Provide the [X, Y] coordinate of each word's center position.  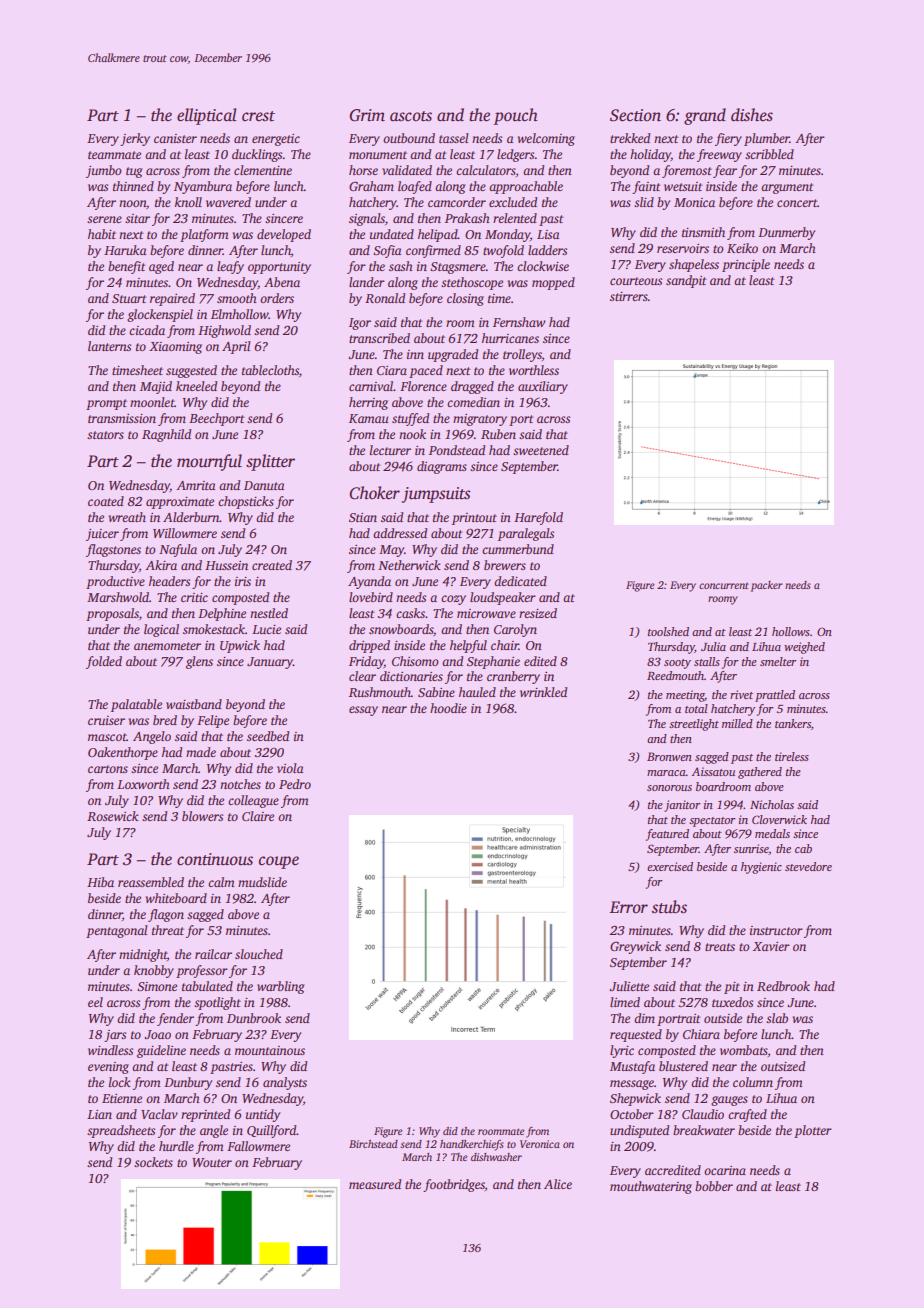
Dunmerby [786, 233]
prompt [106, 404]
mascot [107, 737]
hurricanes [510, 338]
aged [161, 267]
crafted [747, 1115]
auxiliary [543, 387]
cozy [453, 600]
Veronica [540, 1144]
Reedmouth [675, 675]
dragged [472, 387]
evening [108, 1068]
